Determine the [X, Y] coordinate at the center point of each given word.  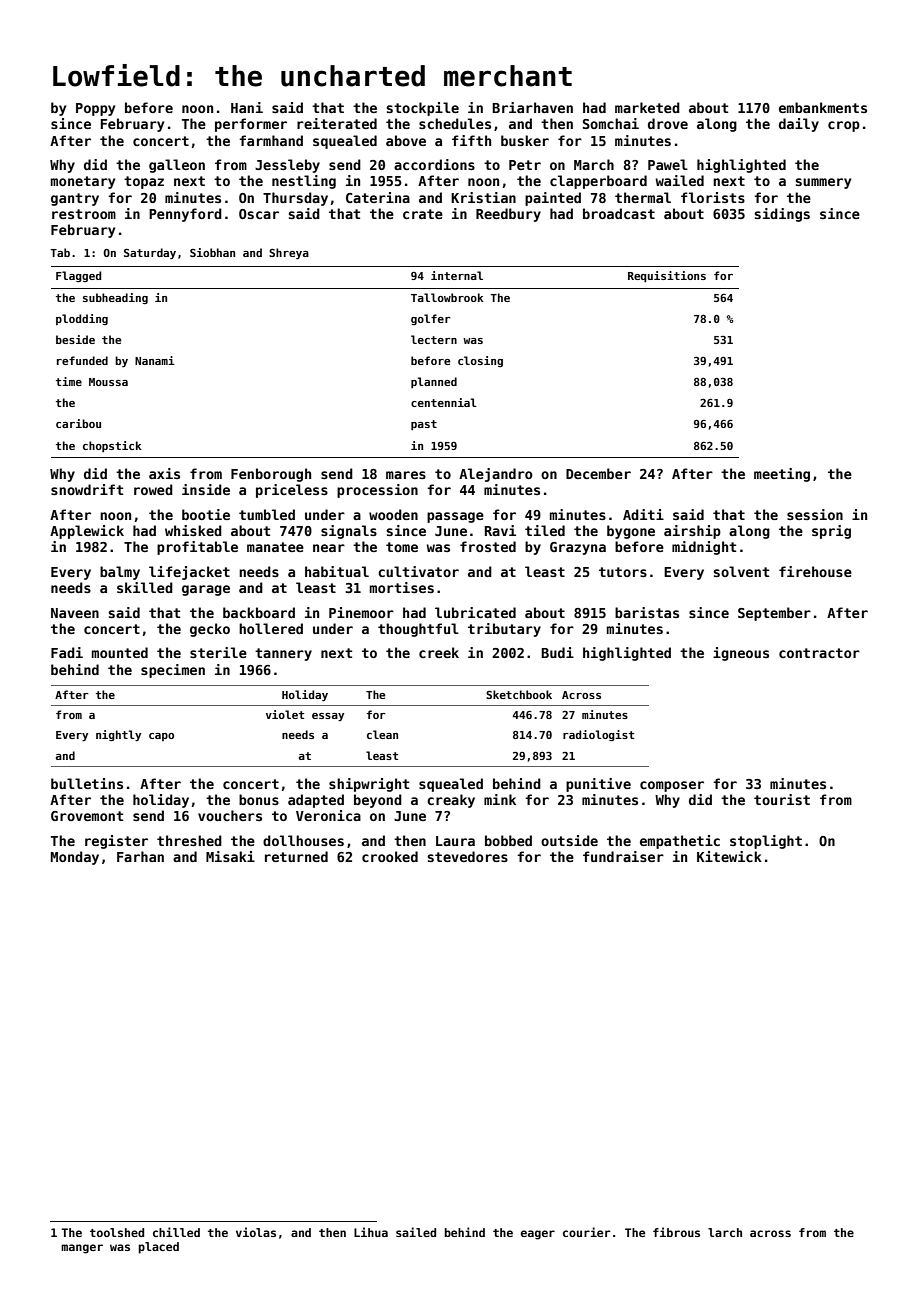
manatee [275, 547]
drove [668, 123]
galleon [177, 166]
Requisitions [667, 276]
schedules [455, 123]
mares [406, 475]
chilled [176, 1232]
